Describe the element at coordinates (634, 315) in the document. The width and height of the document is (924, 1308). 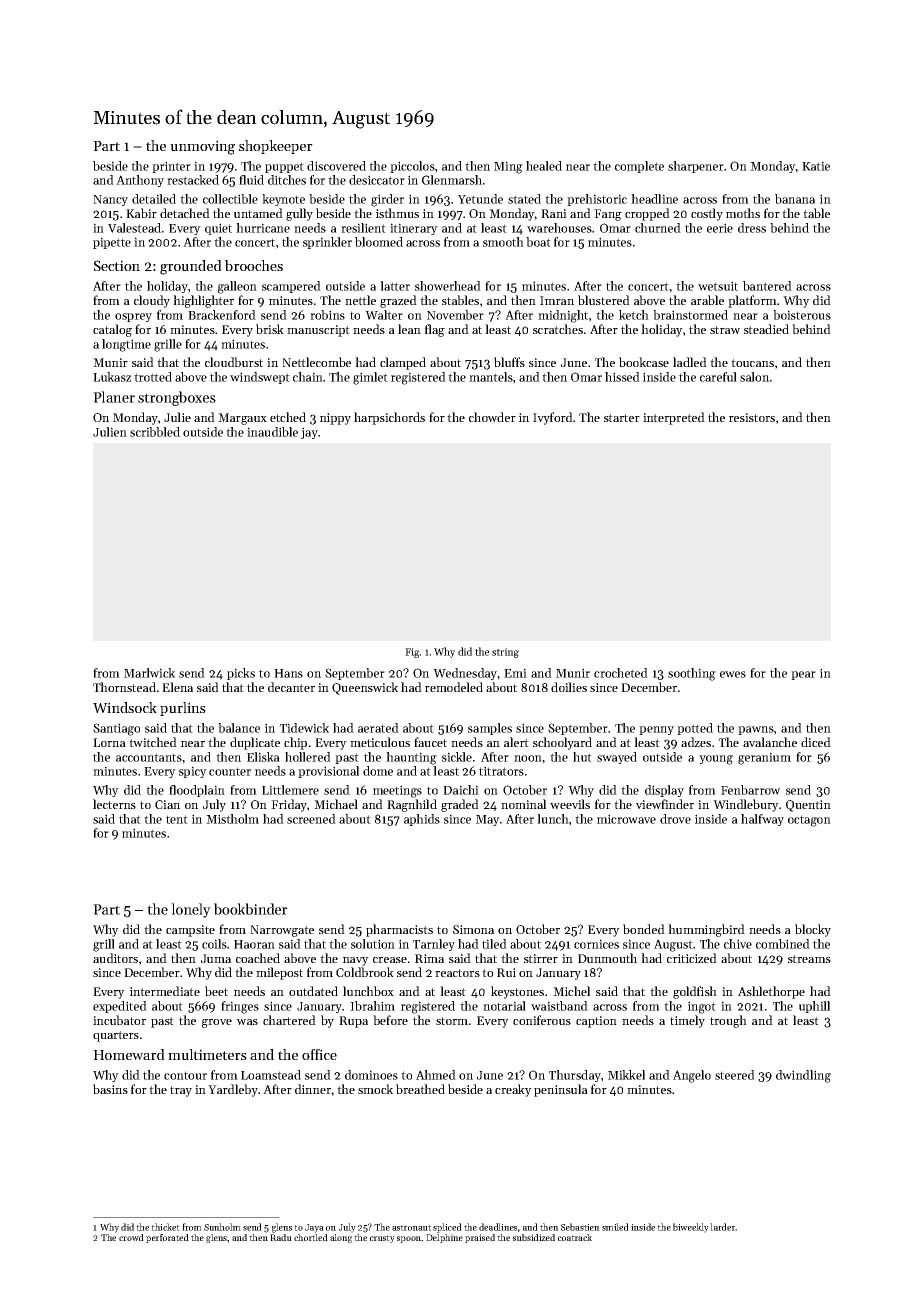
I see `ketch` at that location.
